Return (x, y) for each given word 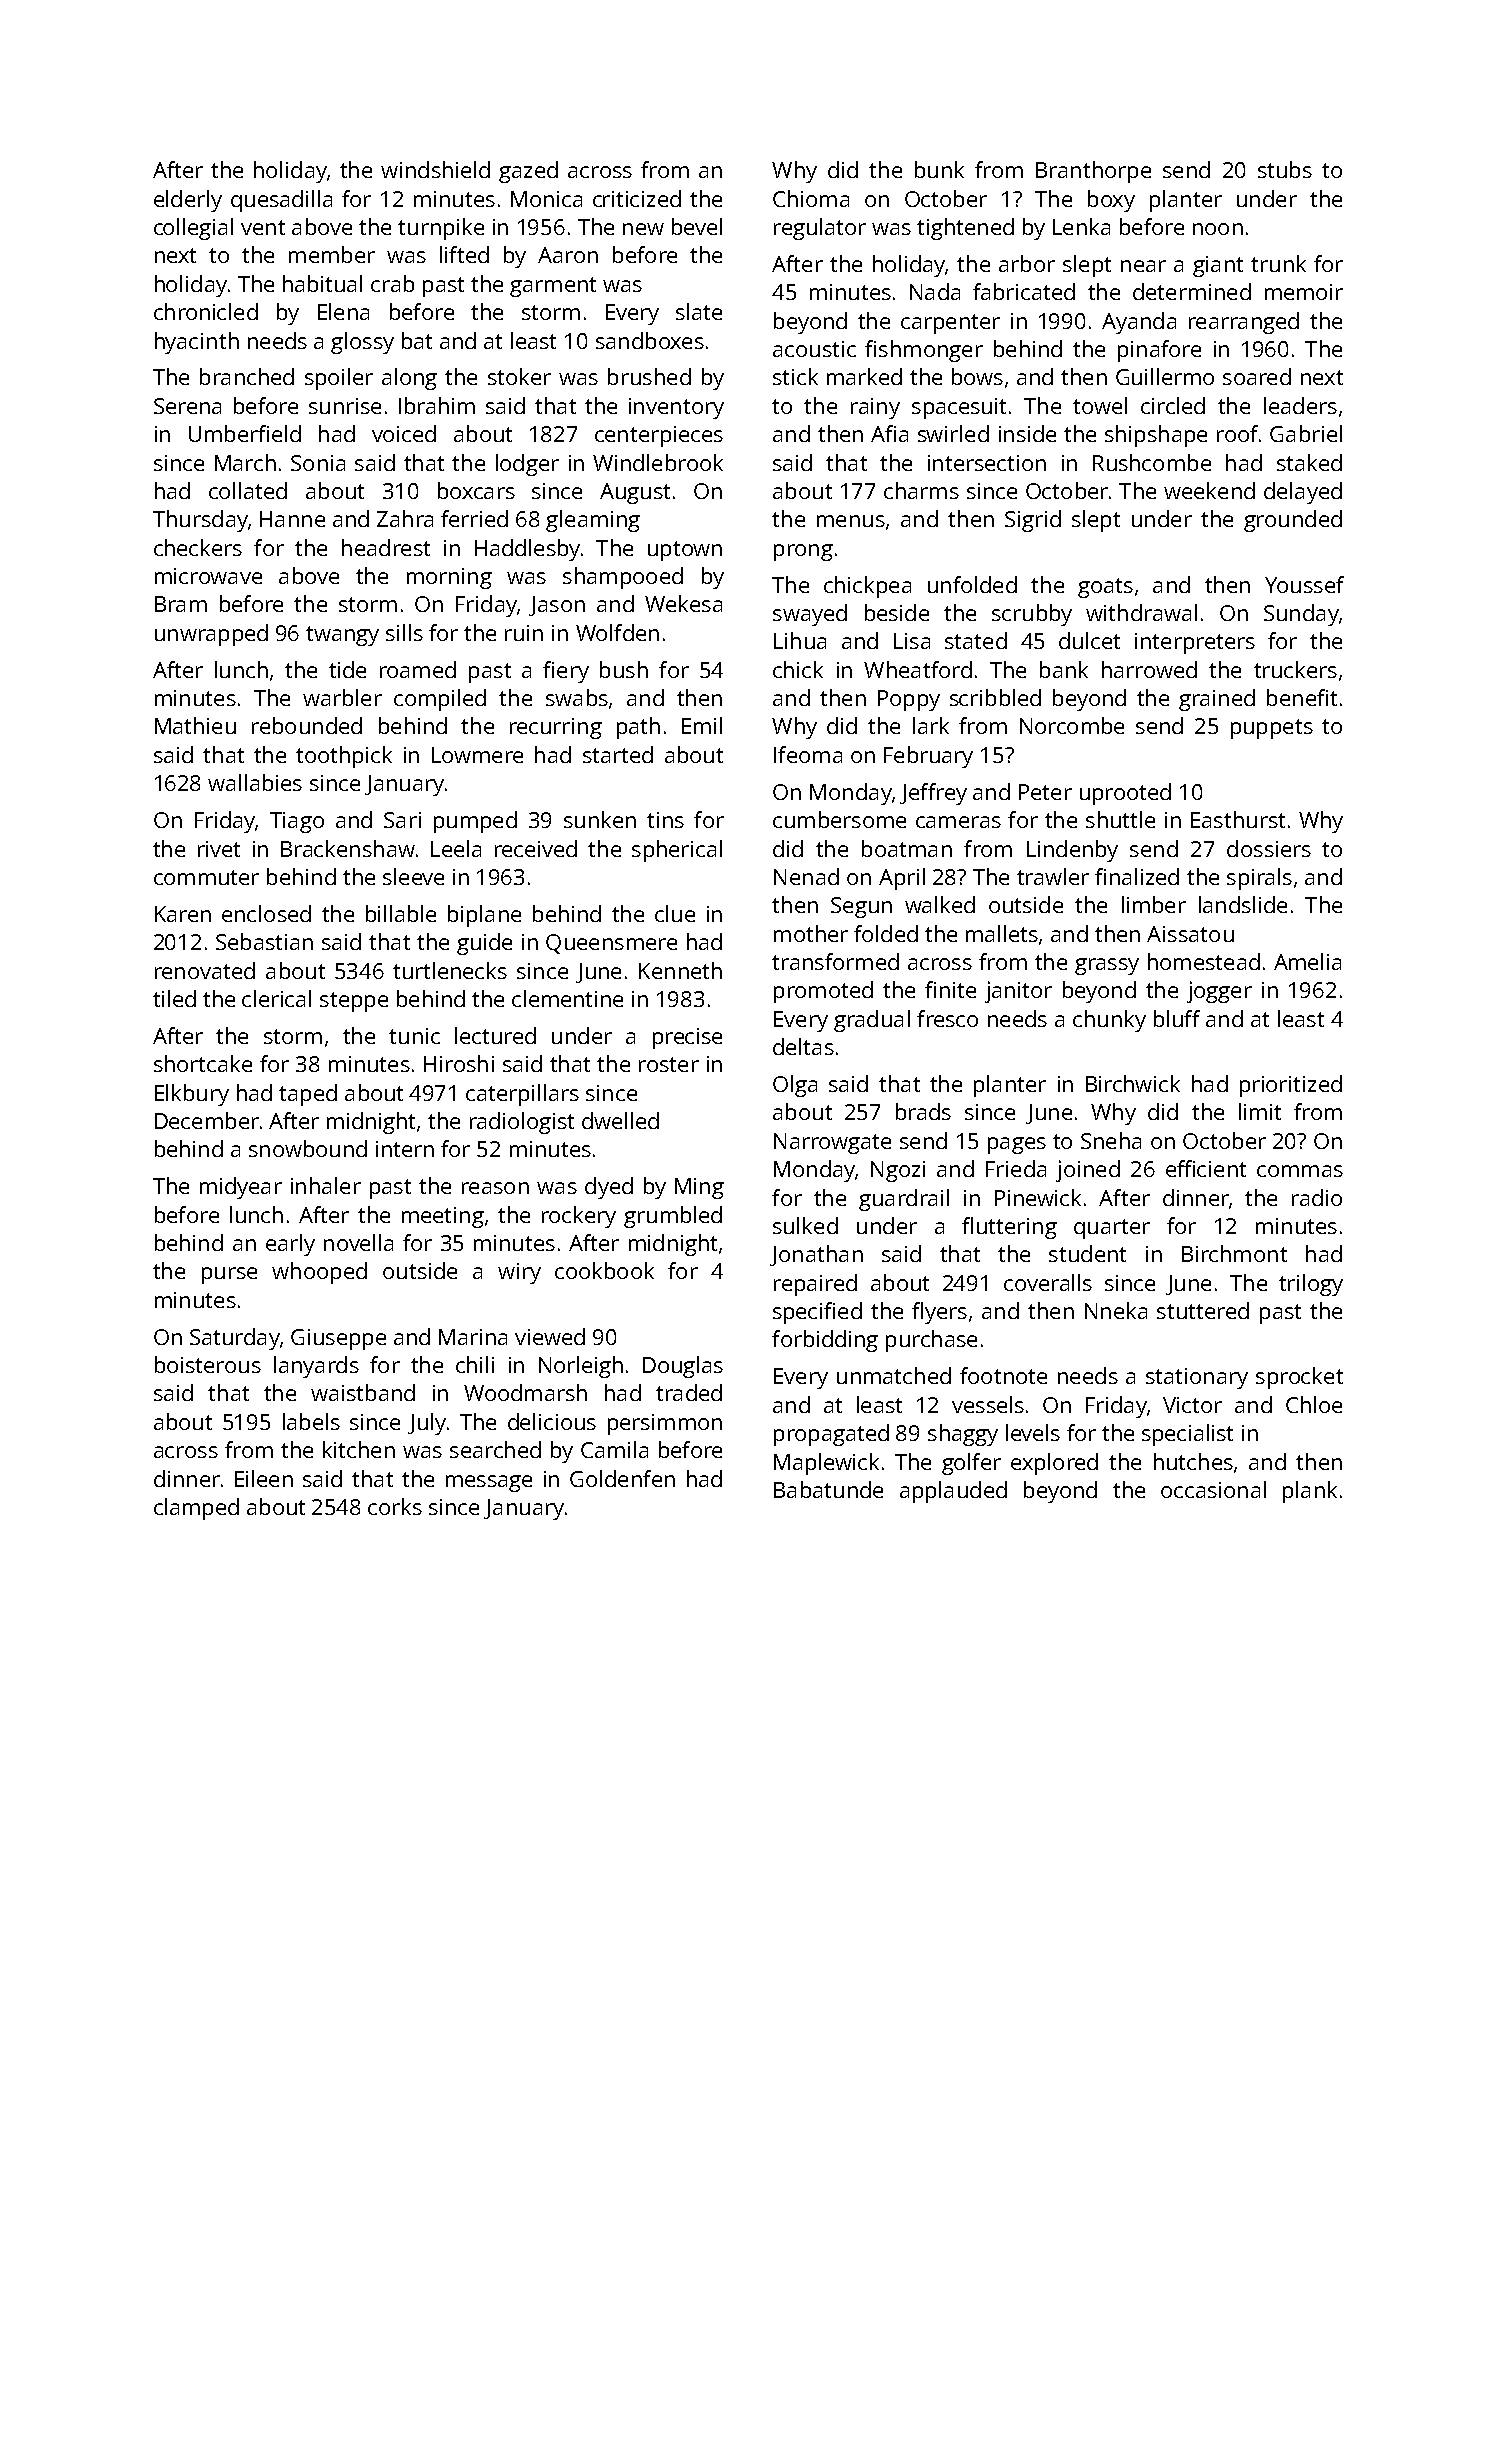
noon (1218, 229)
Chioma (811, 198)
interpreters (1195, 643)
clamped (196, 1509)
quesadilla (281, 201)
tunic (414, 1036)
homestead (1204, 961)
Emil (702, 725)
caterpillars (522, 1095)
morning (449, 578)
